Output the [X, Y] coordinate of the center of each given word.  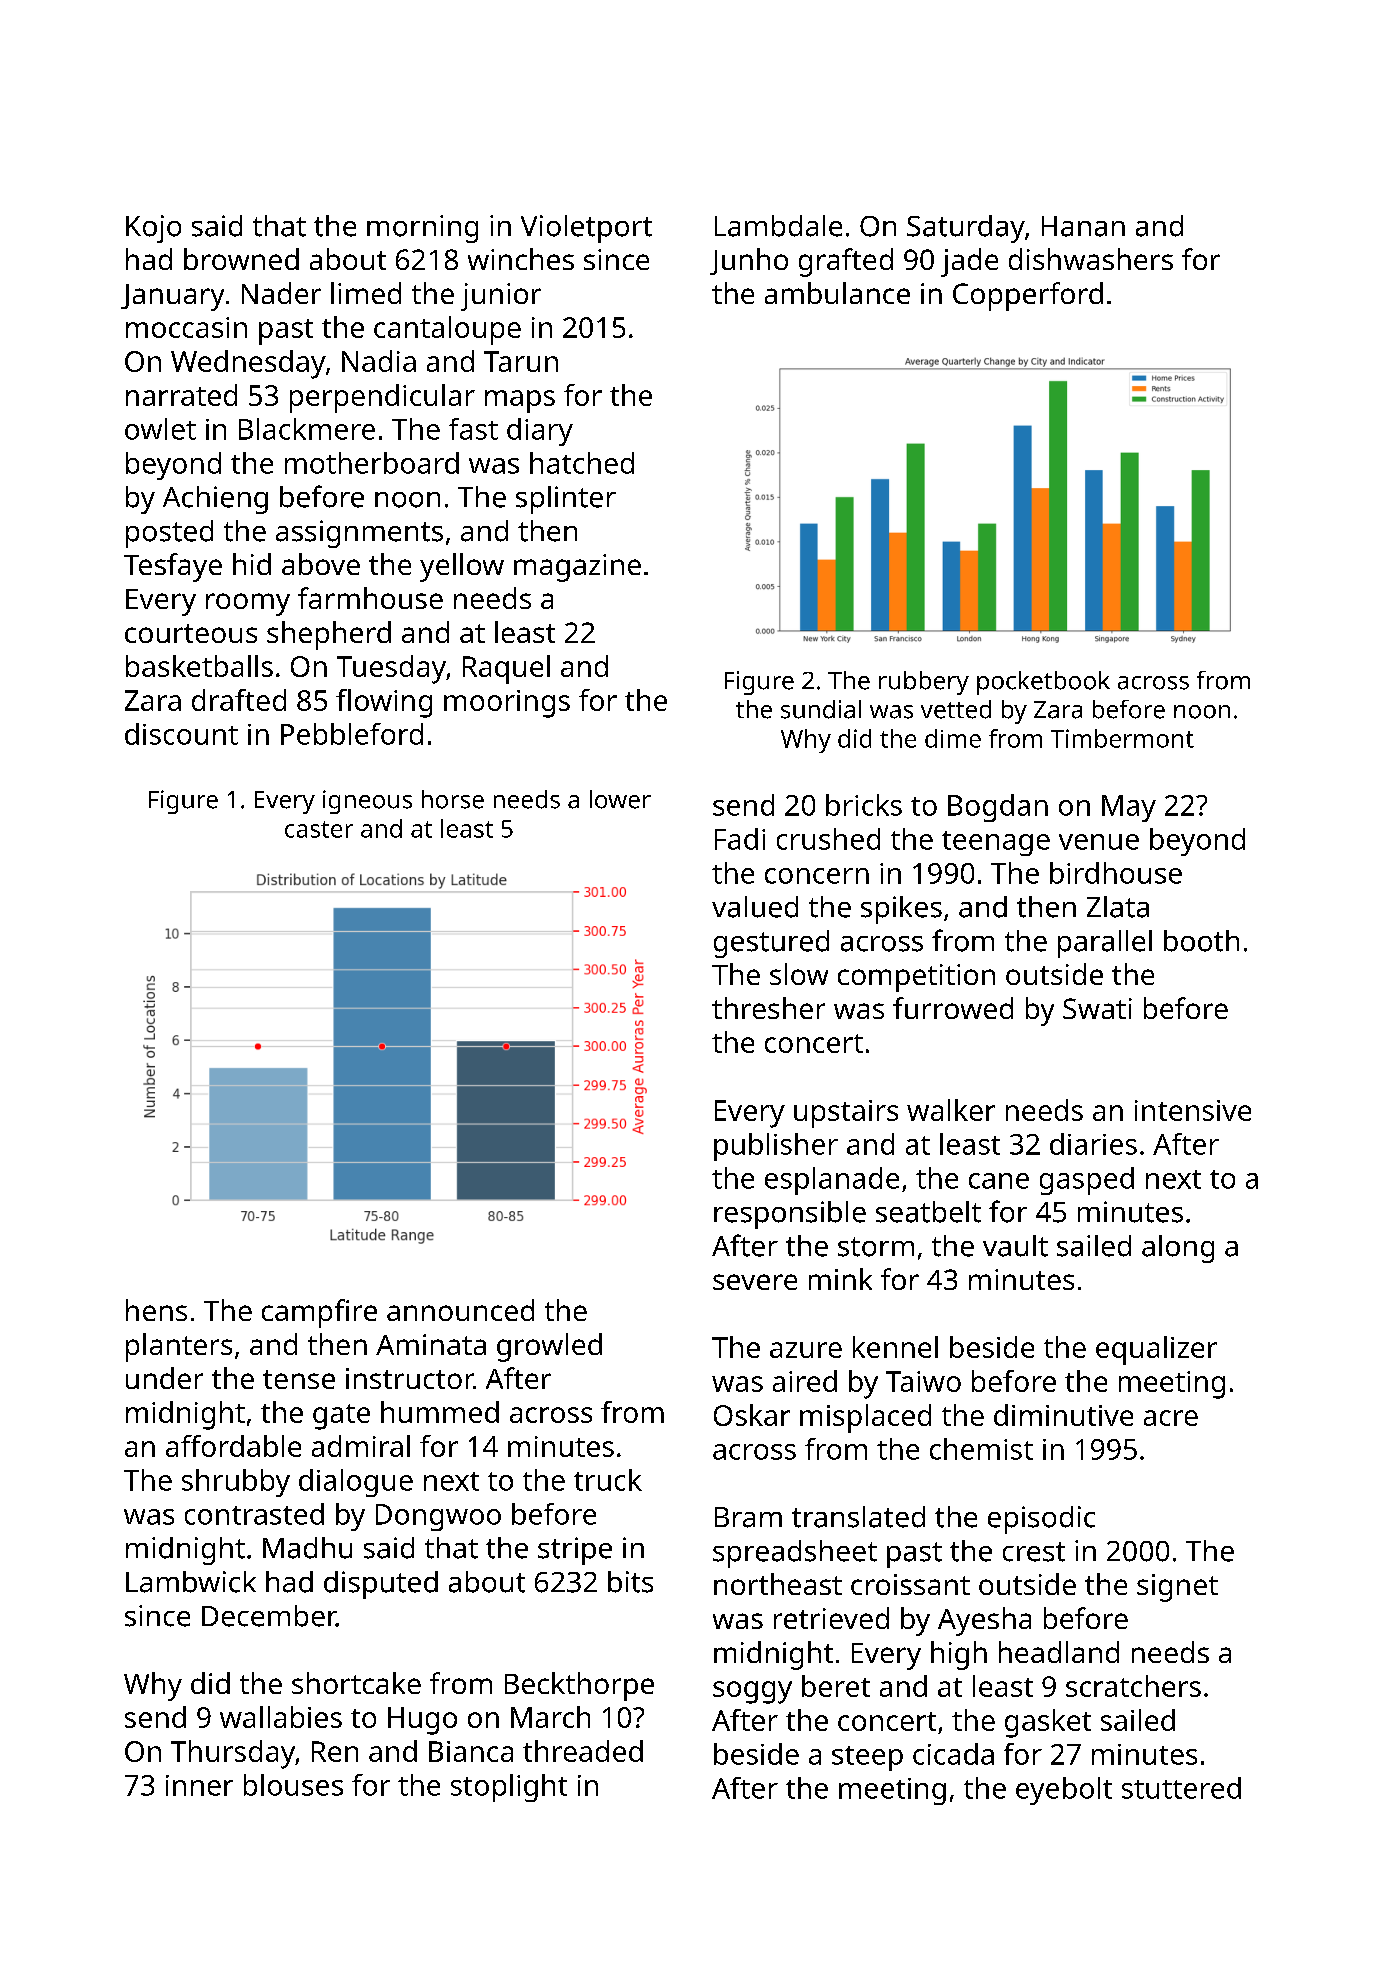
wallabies [281, 1717]
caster [319, 829]
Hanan [1083, 226]
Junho [749, 261]
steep [867, 1758]
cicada [953, 1754]
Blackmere [307, 429]
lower [620, 799]
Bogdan [998, 808]
